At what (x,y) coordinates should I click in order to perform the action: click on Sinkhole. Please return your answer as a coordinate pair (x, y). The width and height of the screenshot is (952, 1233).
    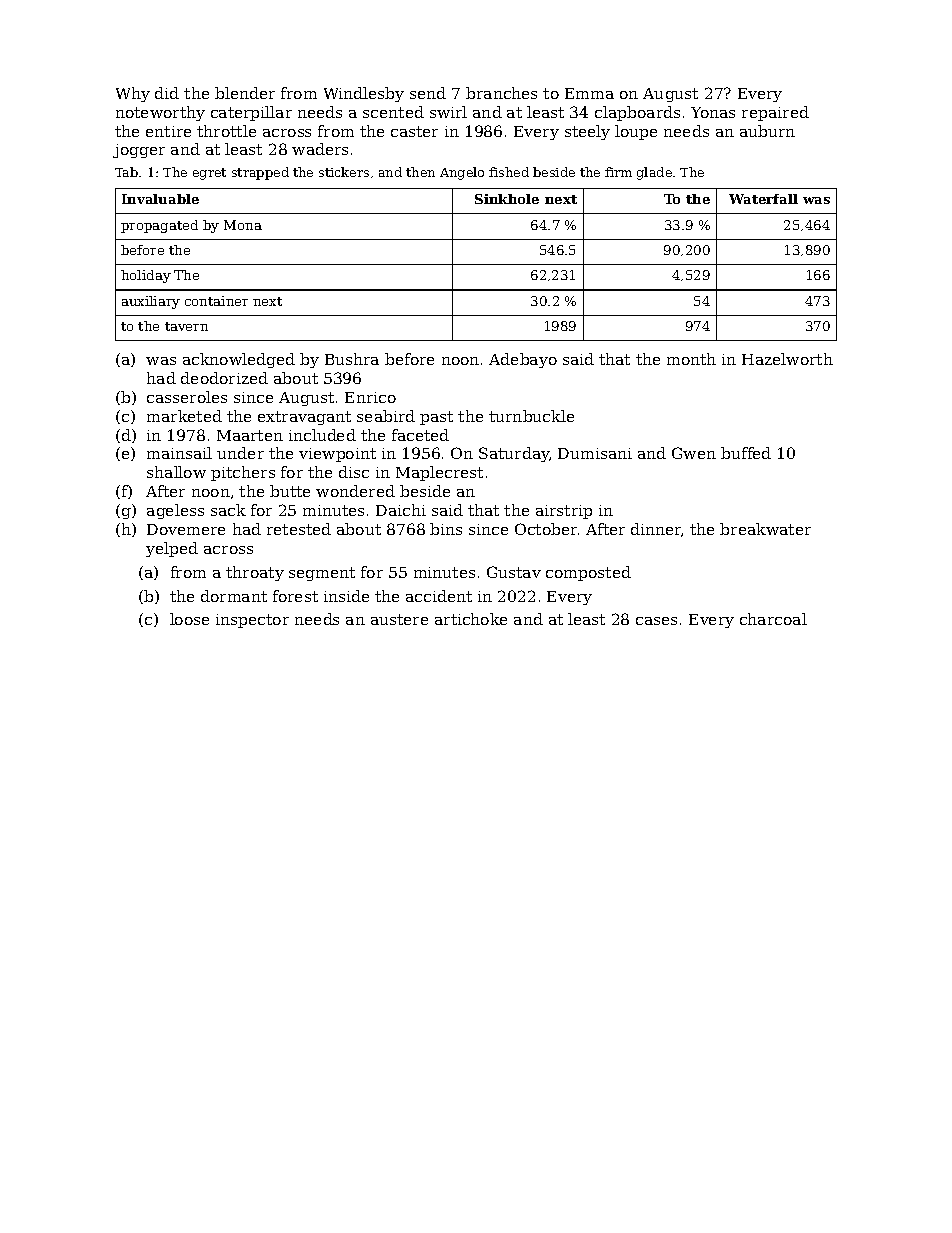
    Looking at the image, I should click on (507, 199).
